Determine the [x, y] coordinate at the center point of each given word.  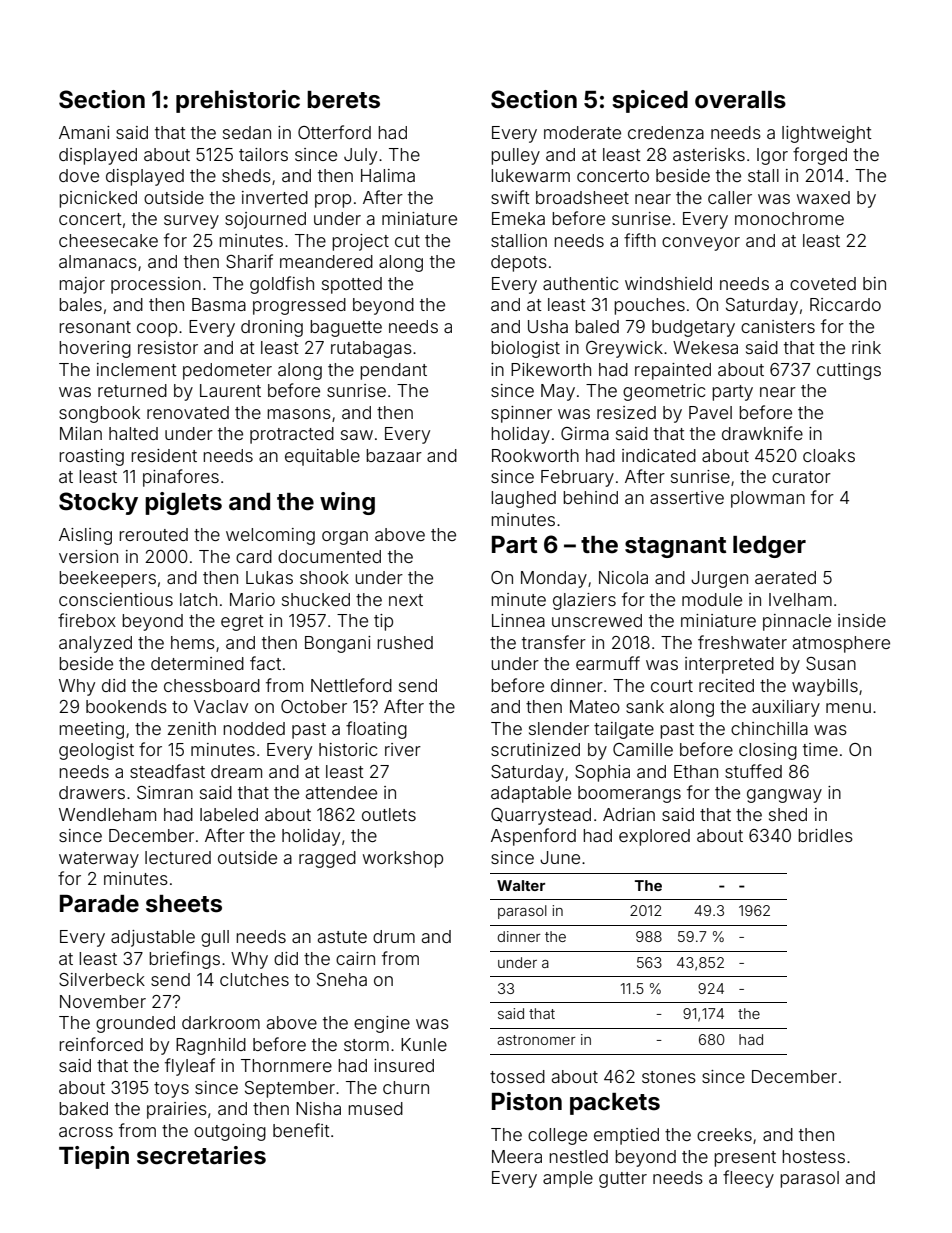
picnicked [98, 199]
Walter [521, 885]
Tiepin [94, 1157]
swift [510, 197]
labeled [229, 814]
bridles [825, 835]
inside [862, 620]
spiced [650, 101]
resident [164, 455]
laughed [523, 499]
